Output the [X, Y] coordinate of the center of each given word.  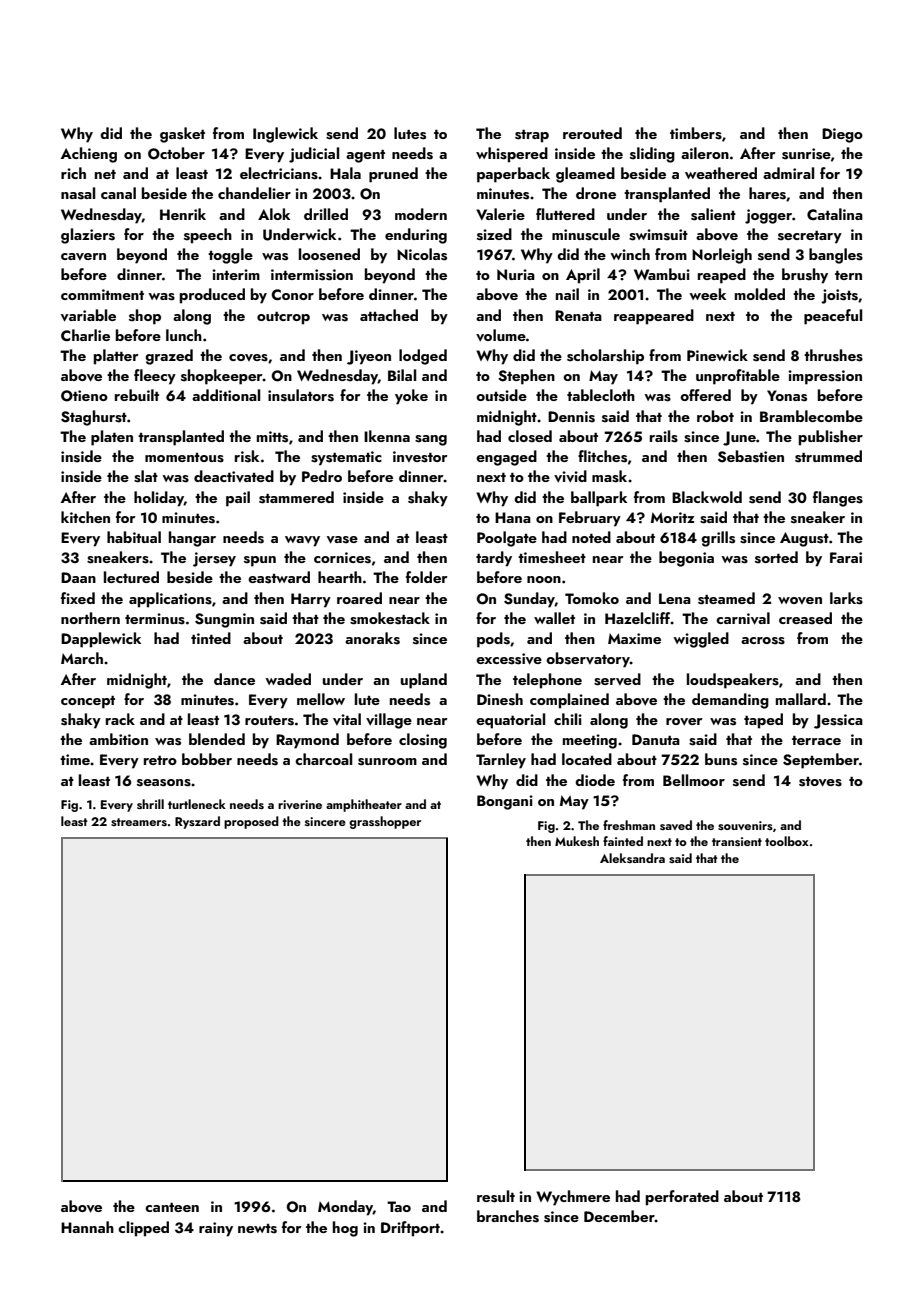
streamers [139, 822]
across [763, 641]
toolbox [787, 841]
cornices [342, 558]
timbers [696, 133]
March [82, 658]
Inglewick [285, 135]
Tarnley [501, 761]
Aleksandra [632, 858]
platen [112, 438]
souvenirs [745, 825]
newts [257, 1229]
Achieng [89, 155]
